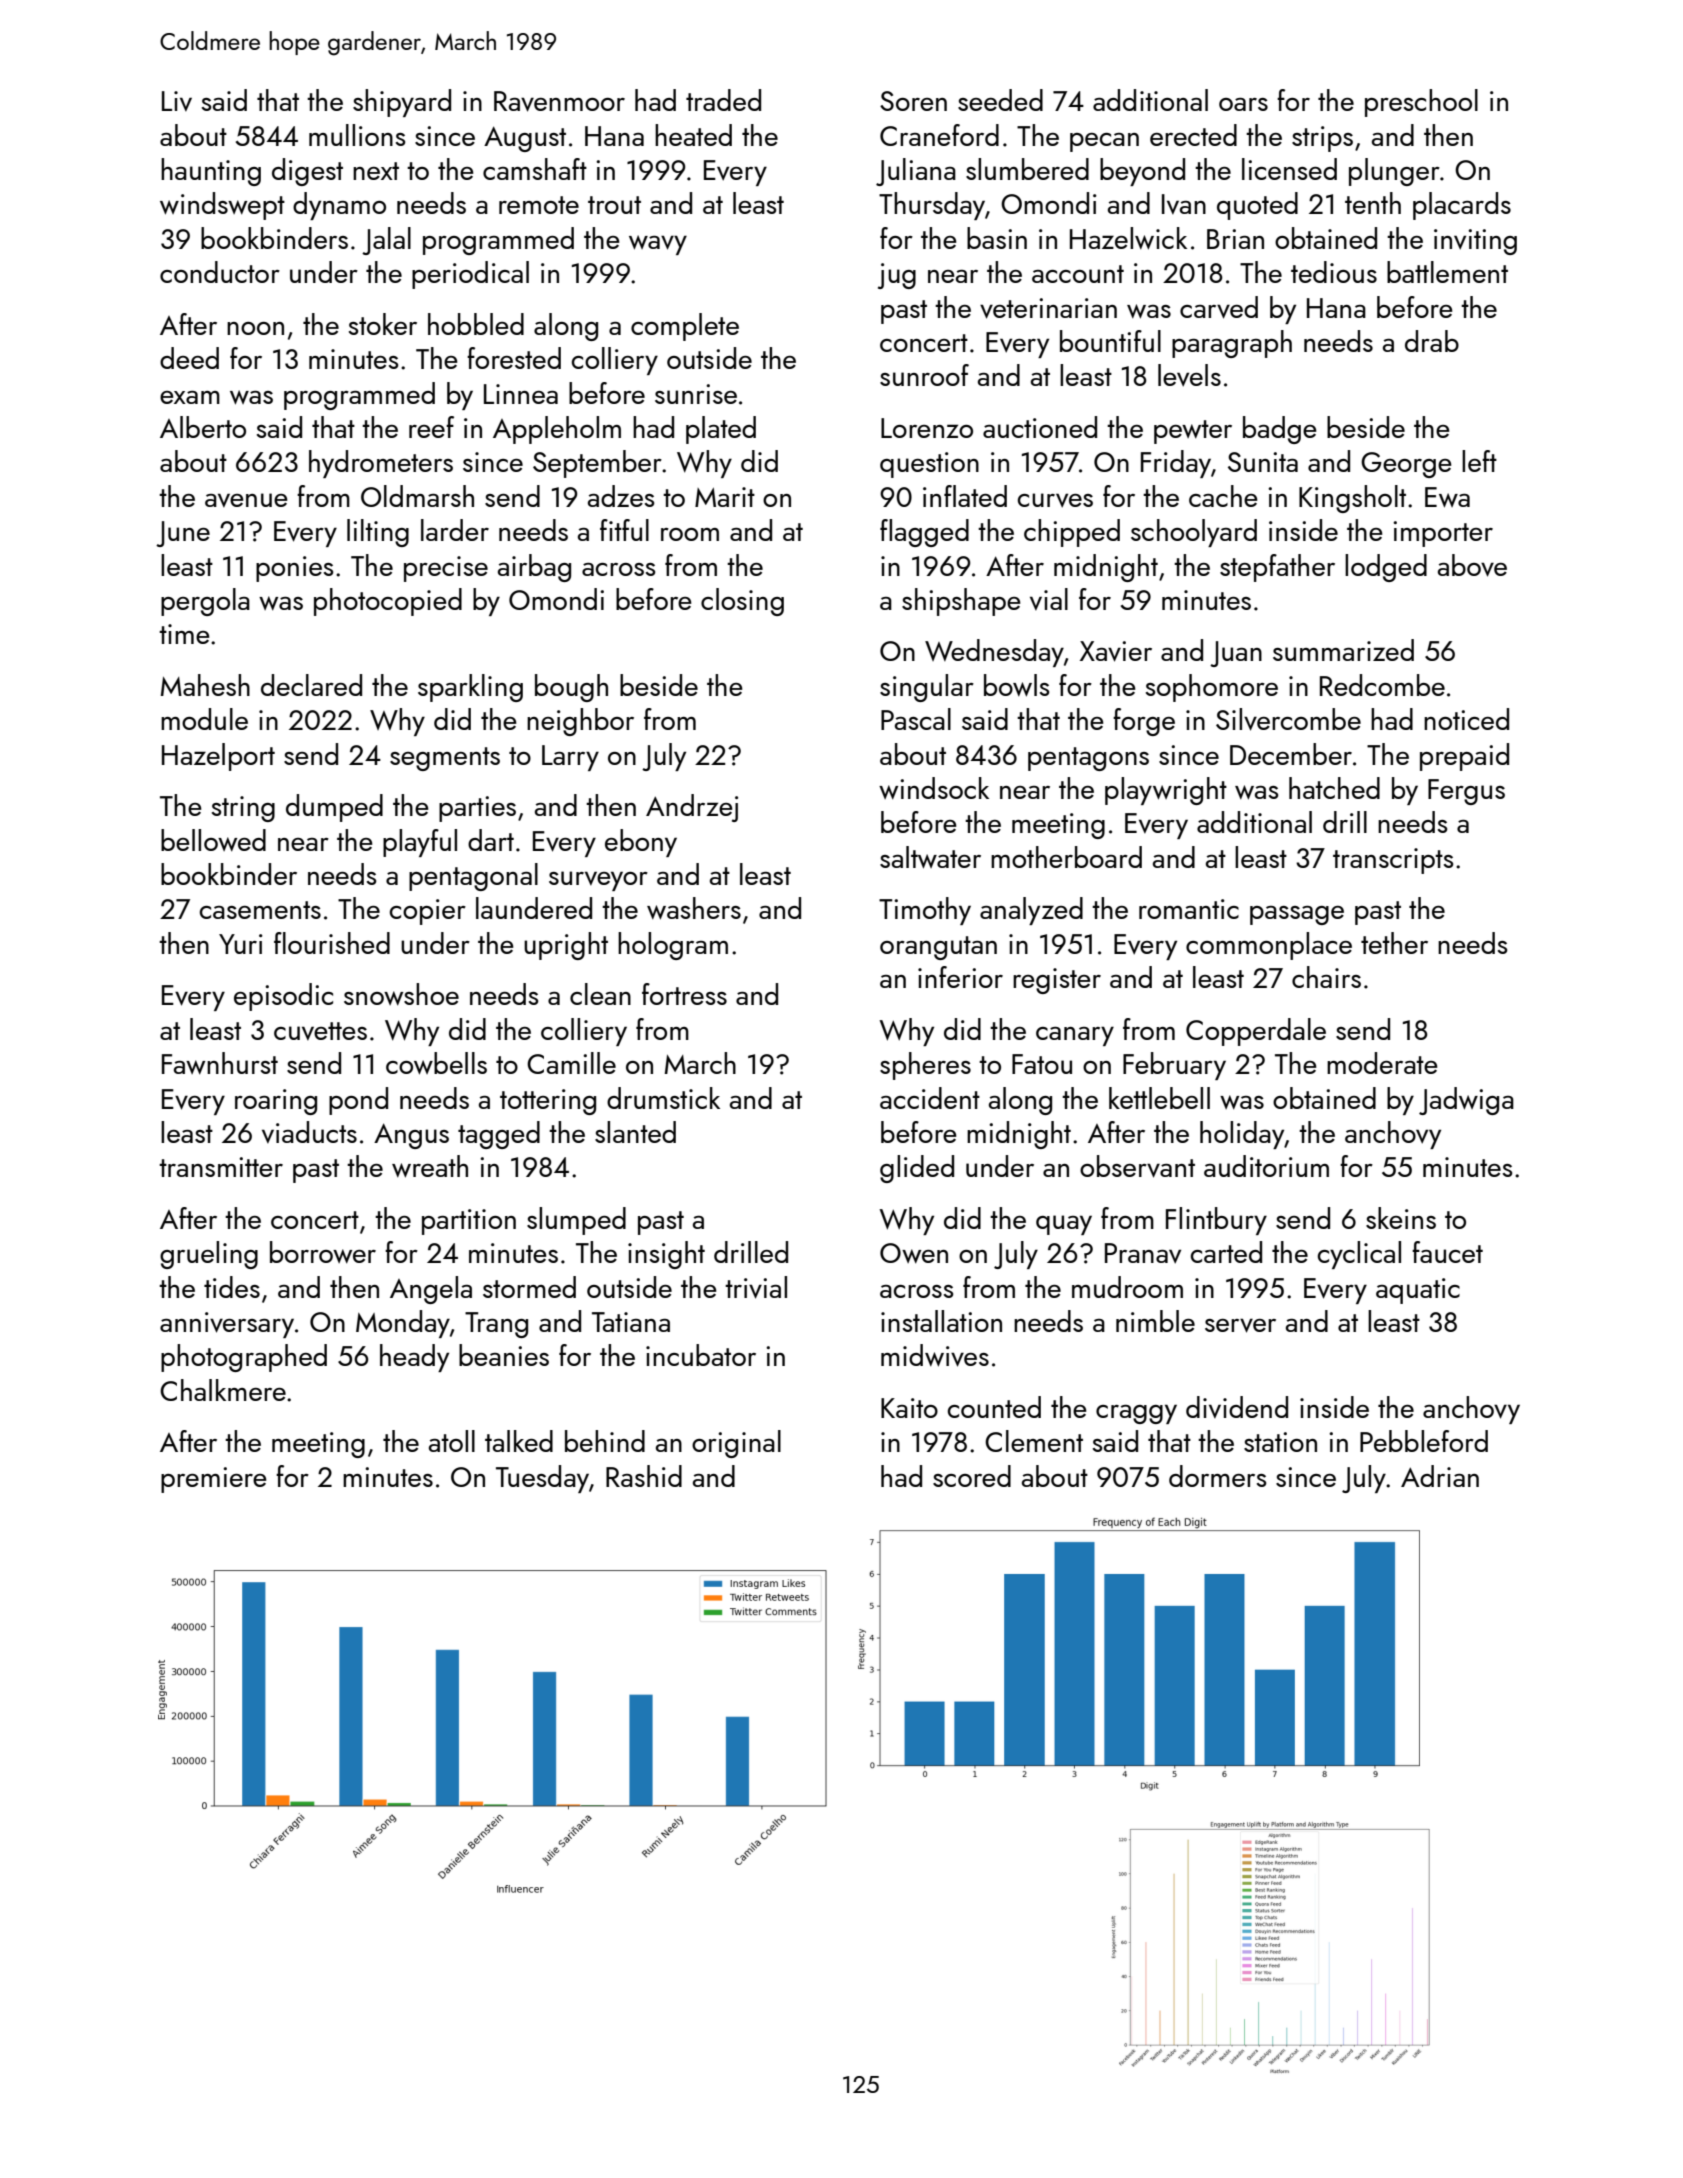 This document has height=2178, width=1683. Describe the element at coordinates (1017, 685) in the document. I see `bowls` at that location.
